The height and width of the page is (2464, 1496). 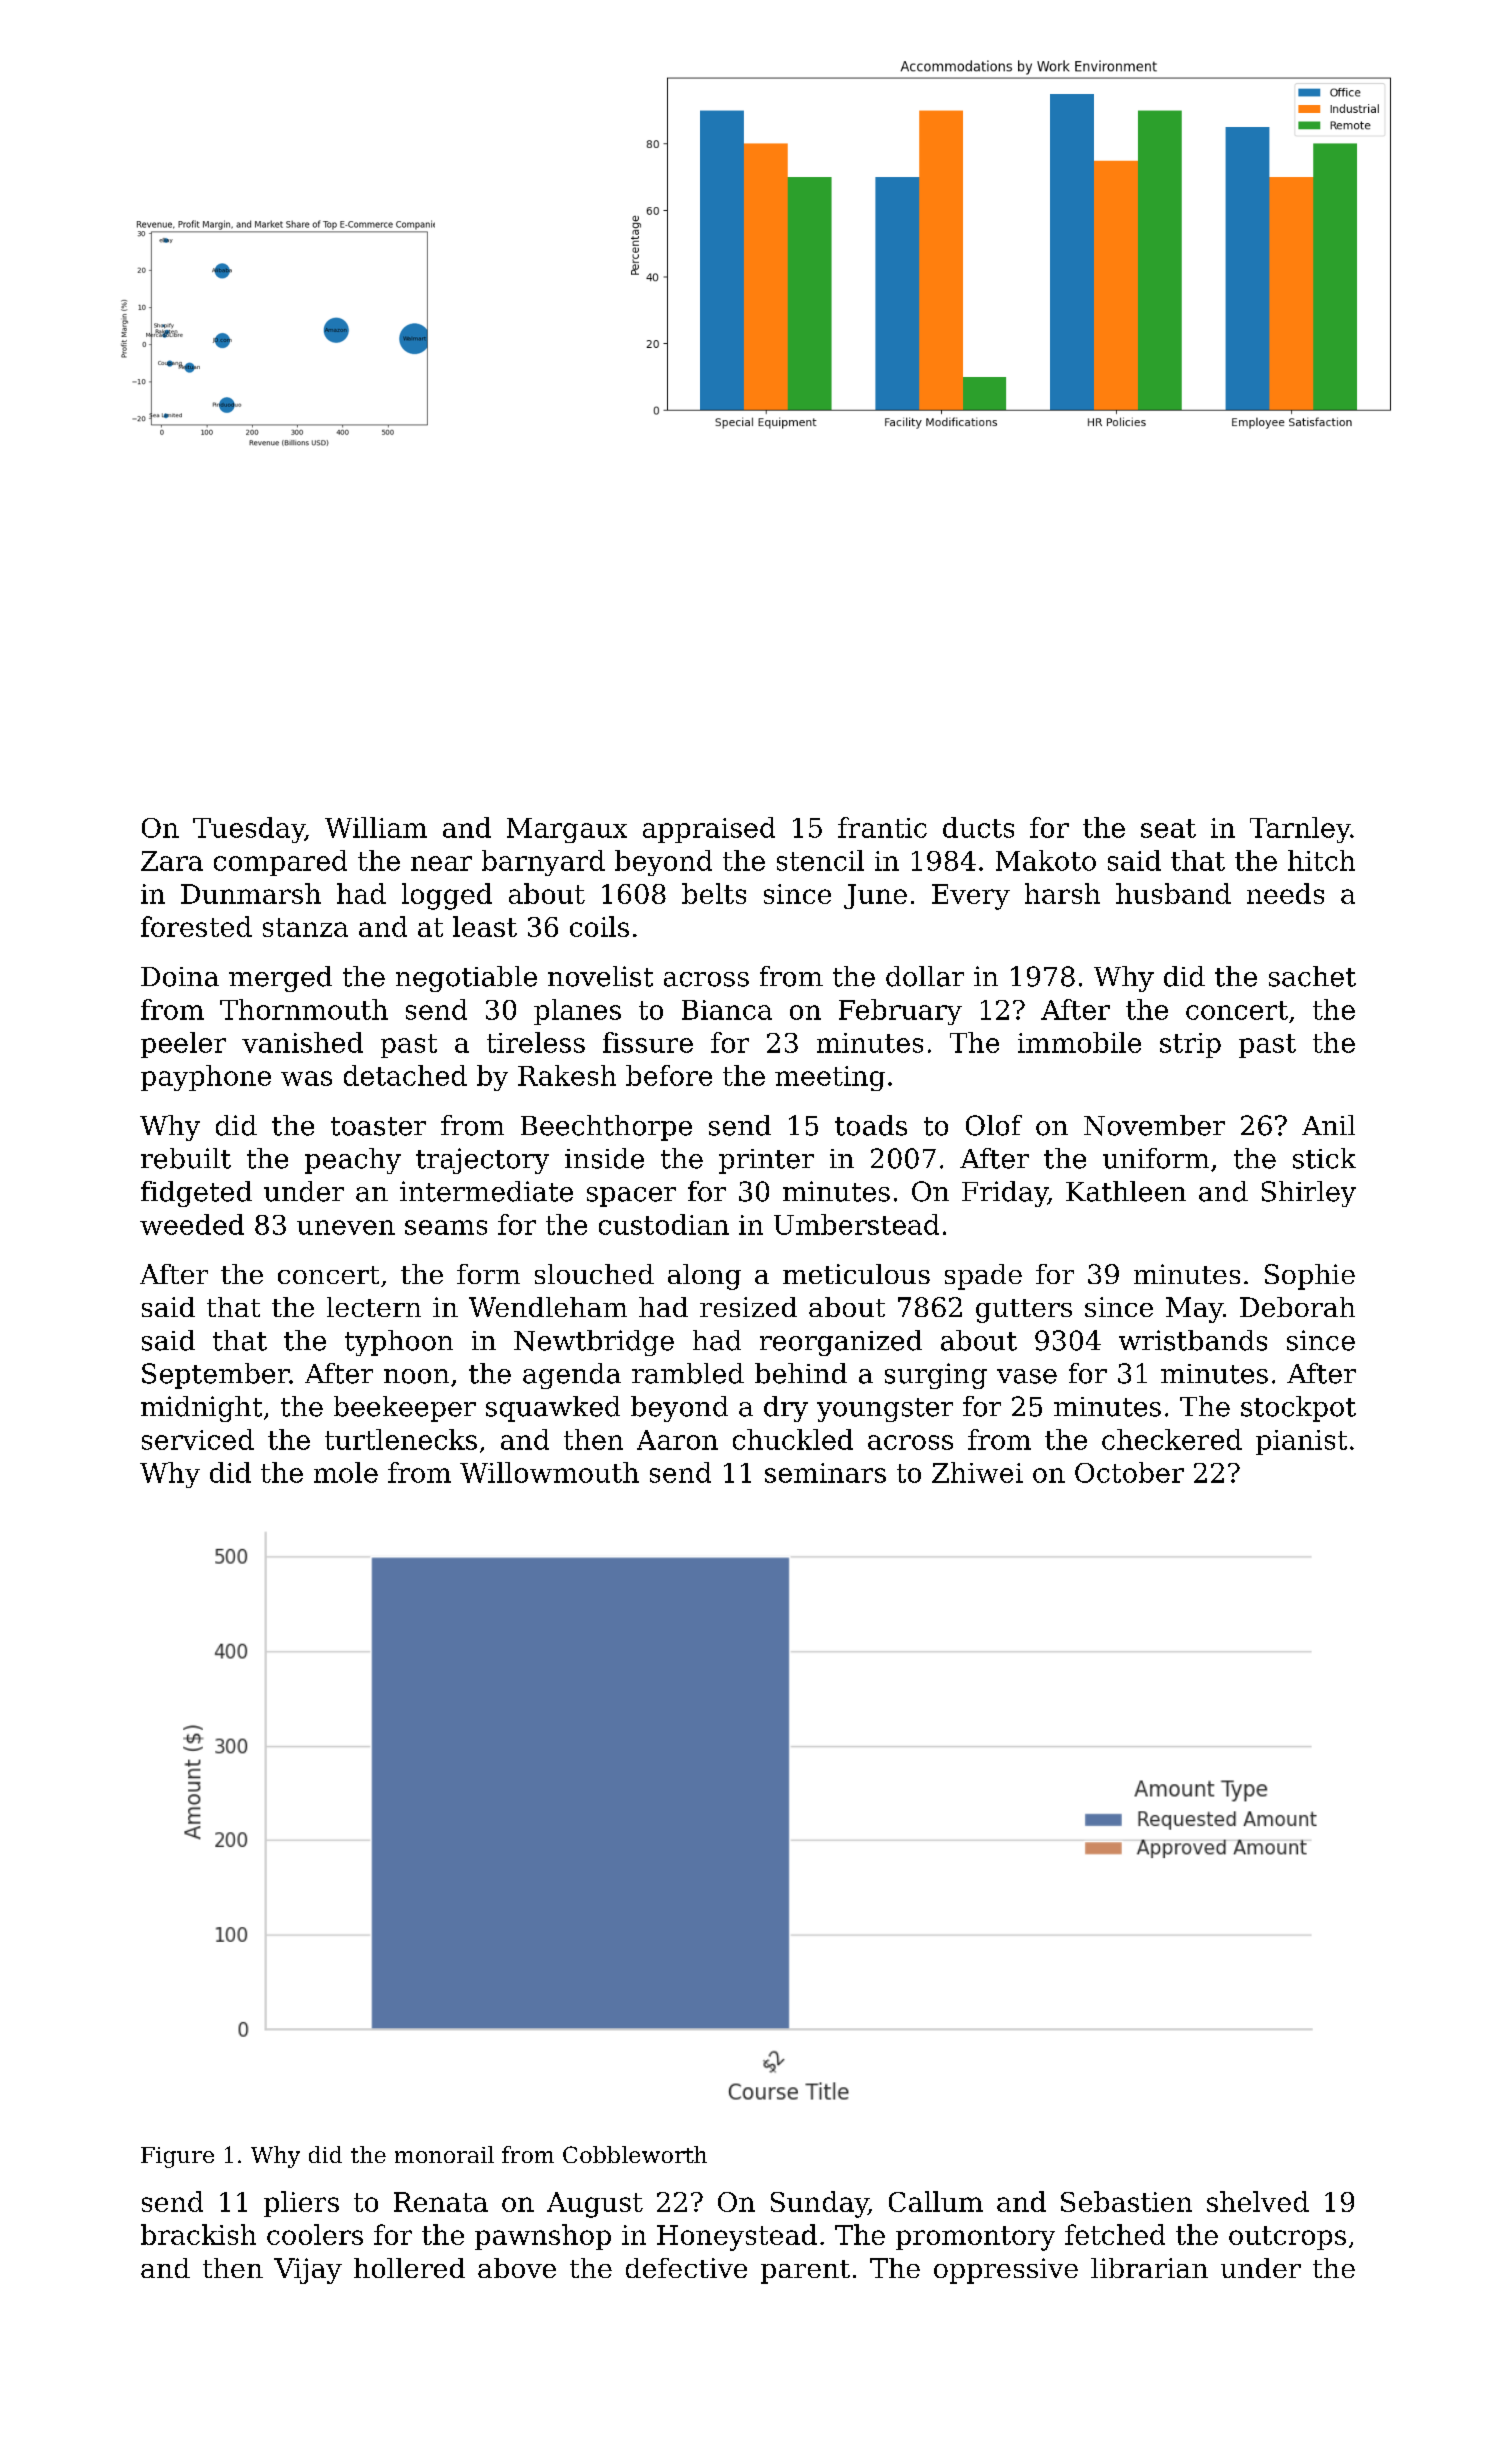 What do you see at coordinates (376, 827) in the page?
I see `William` at bounding box center [376, 827].
